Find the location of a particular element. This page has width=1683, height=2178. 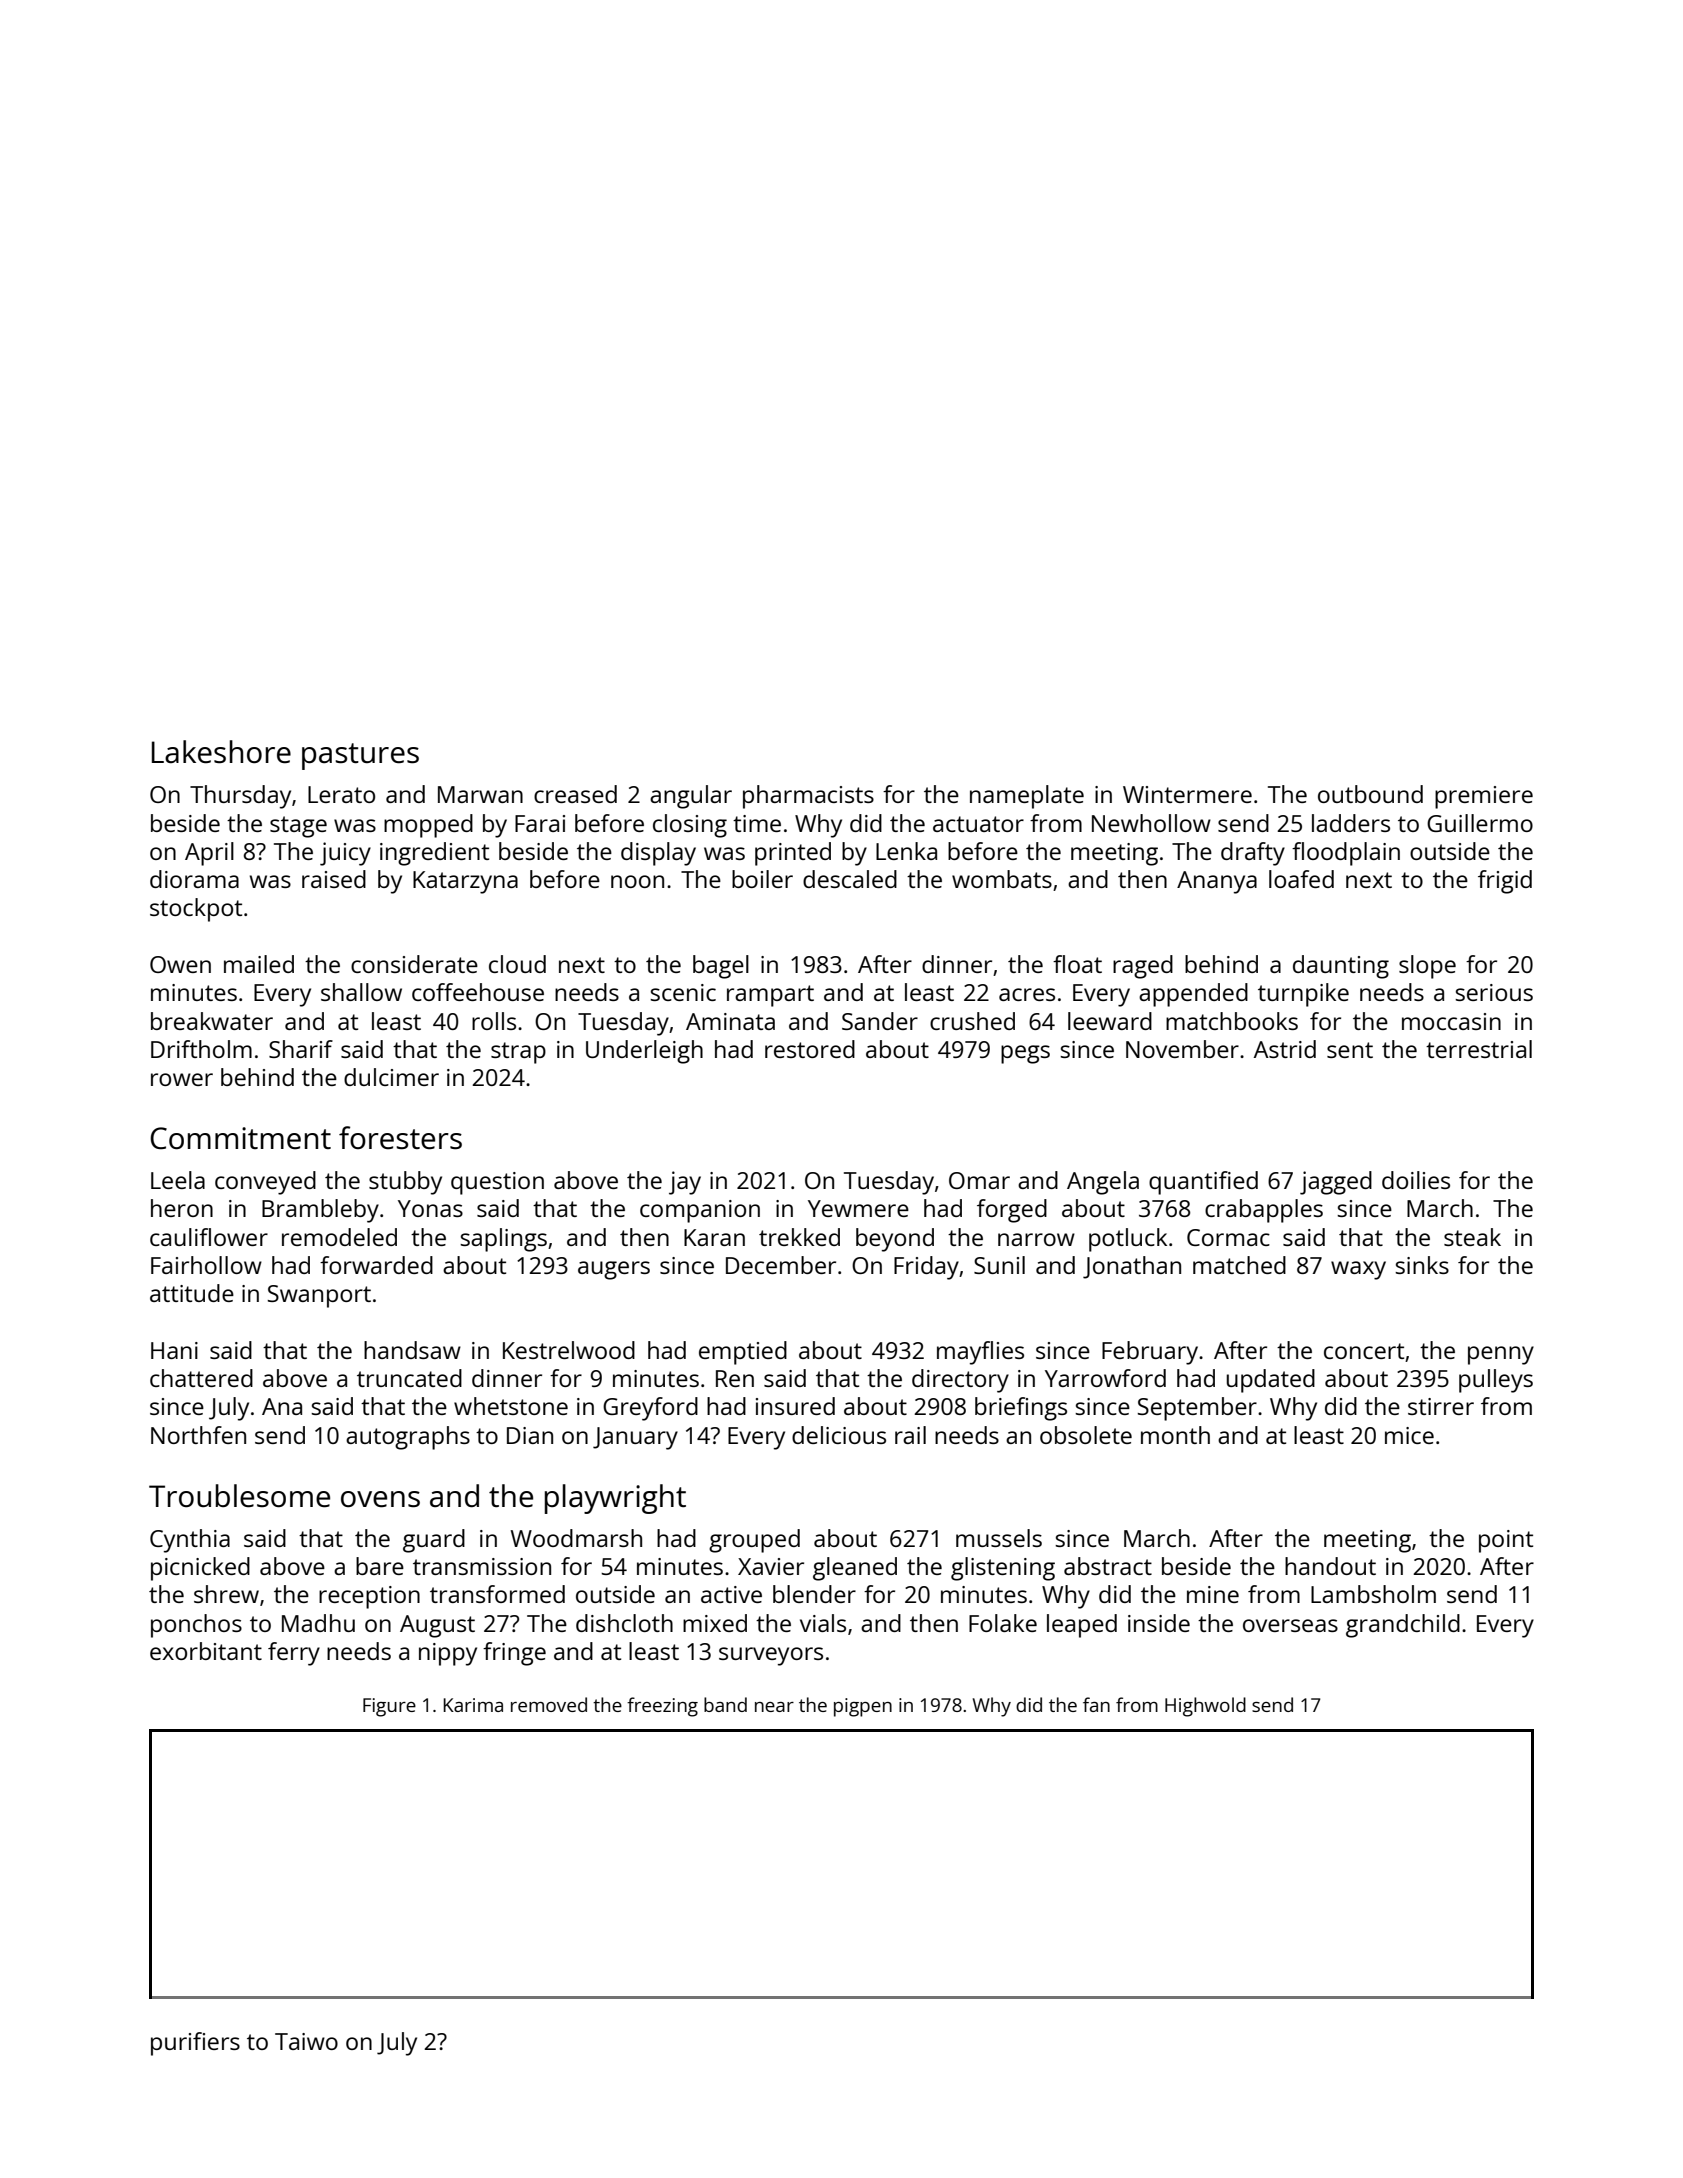

actuator is located at coordinates (978, 824).
